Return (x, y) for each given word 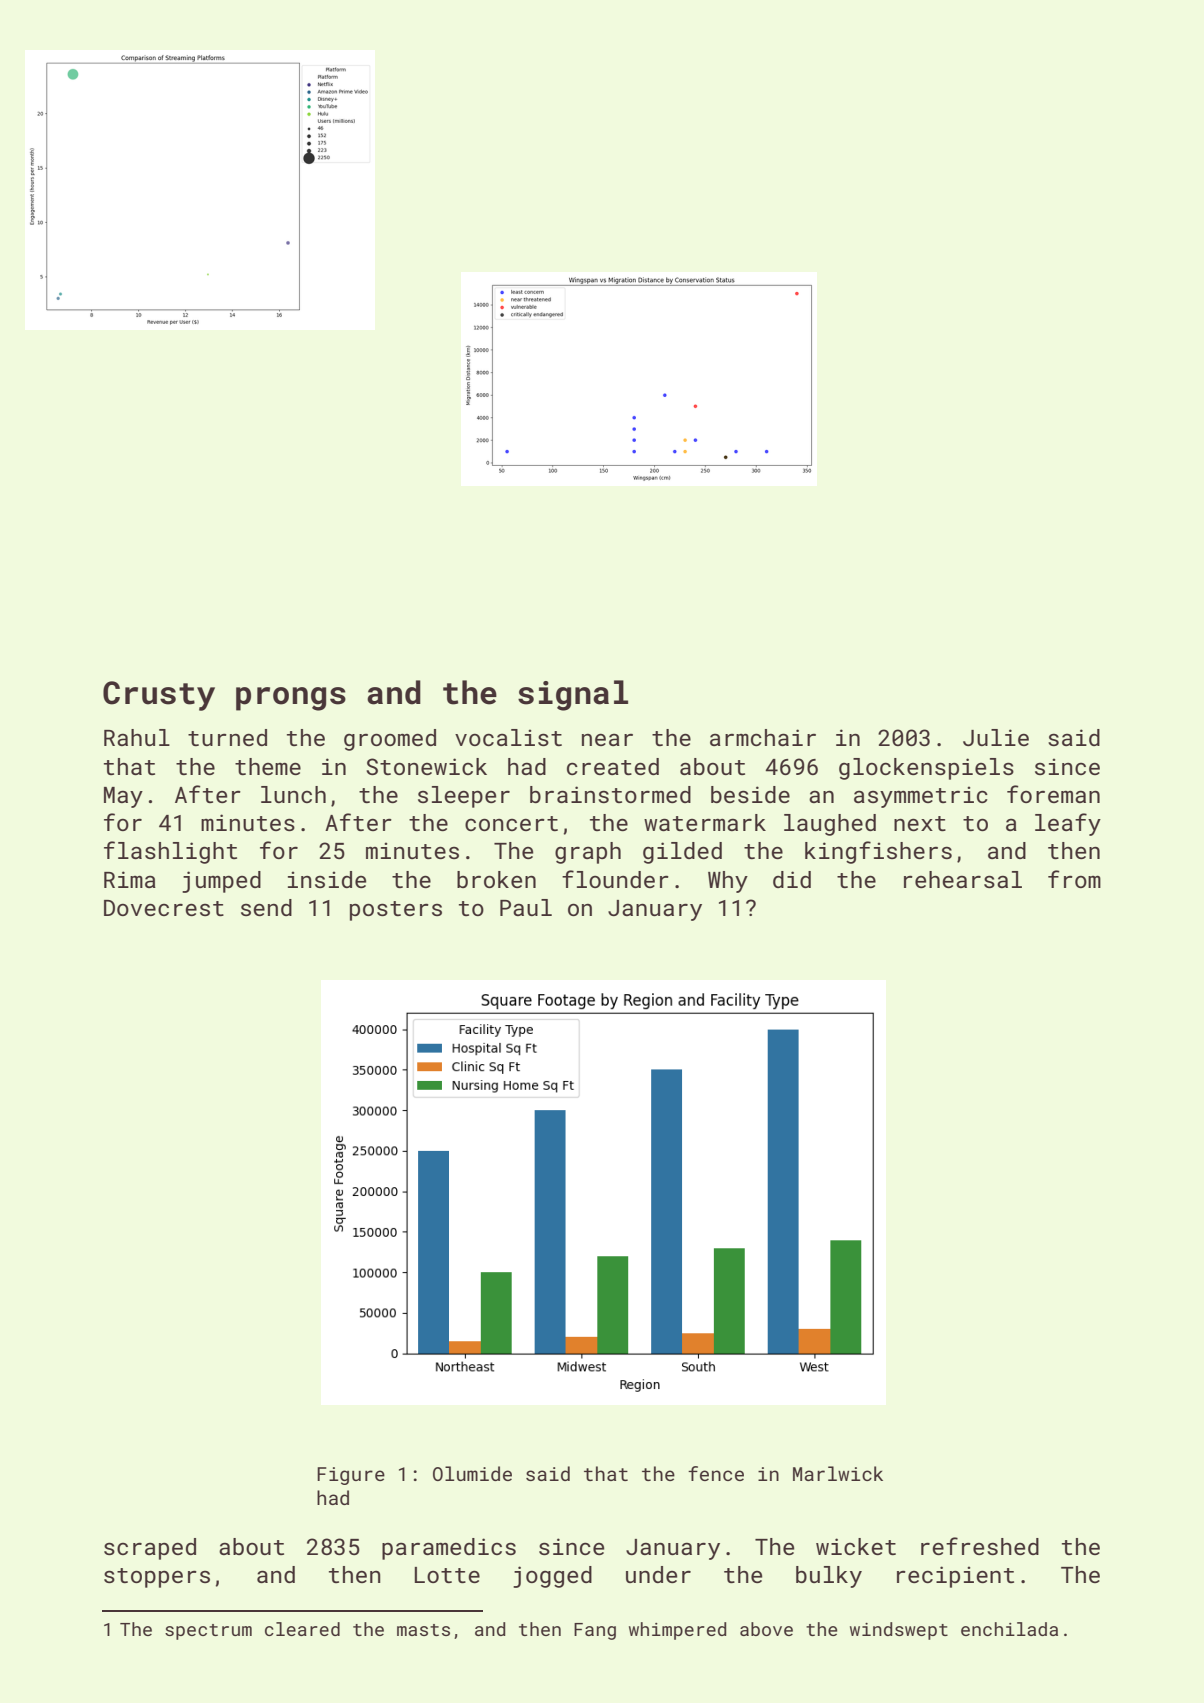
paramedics (449, 1549)
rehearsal (963, 879)
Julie (996, 737)
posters (396, 911)
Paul (526, 907)
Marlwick (838, 1473)
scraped (150, 1549)
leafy (1068, 824)
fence (716, 1473)
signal (573, 695)
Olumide (472, 1473)
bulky (829, 1577)
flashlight (170, 852)
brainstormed (610, 794)
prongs (291, 699)
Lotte (447, 1575)
